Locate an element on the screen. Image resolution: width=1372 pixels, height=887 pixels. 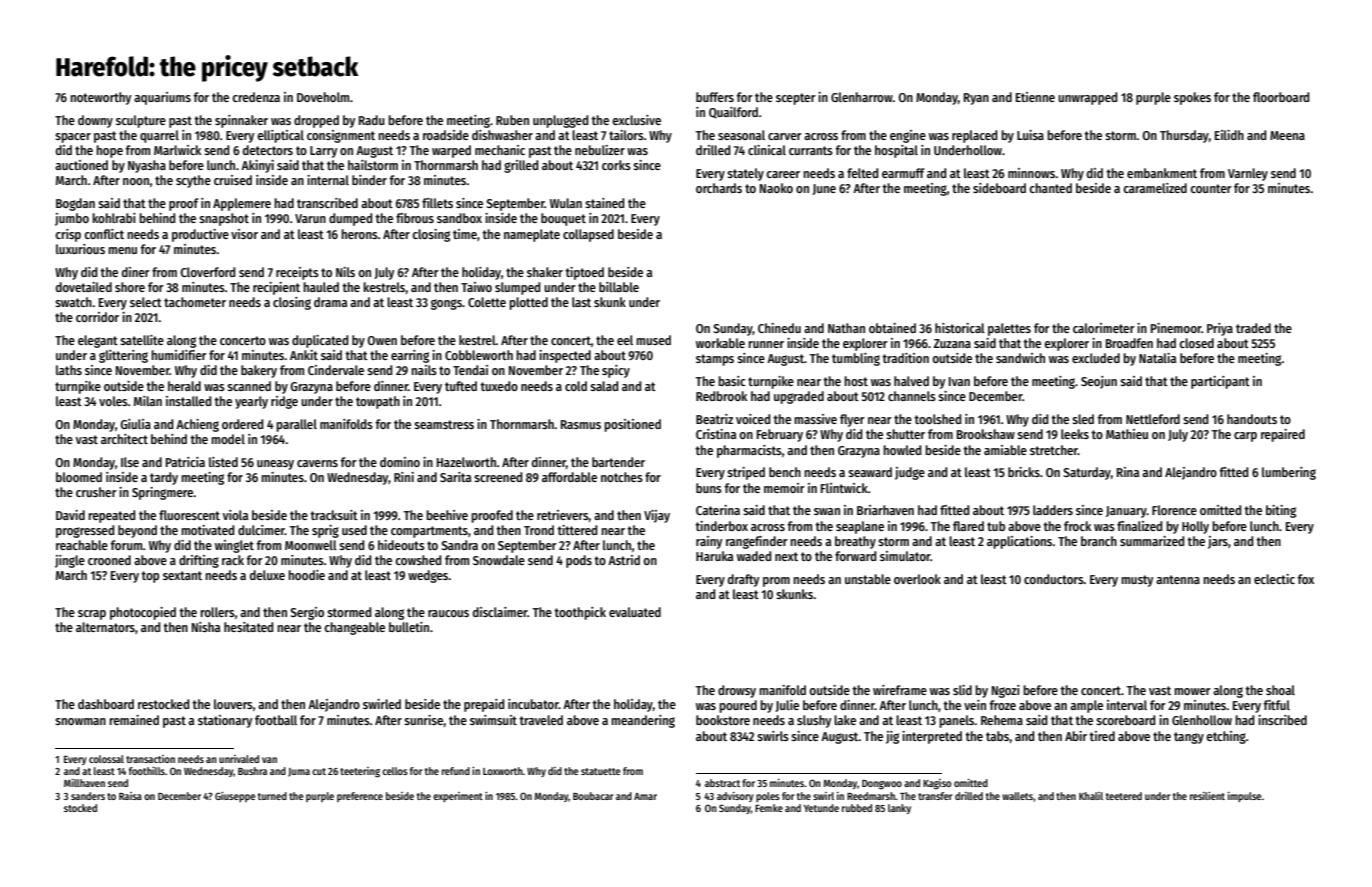
lumbering is located at coordinates (1289, 473).
